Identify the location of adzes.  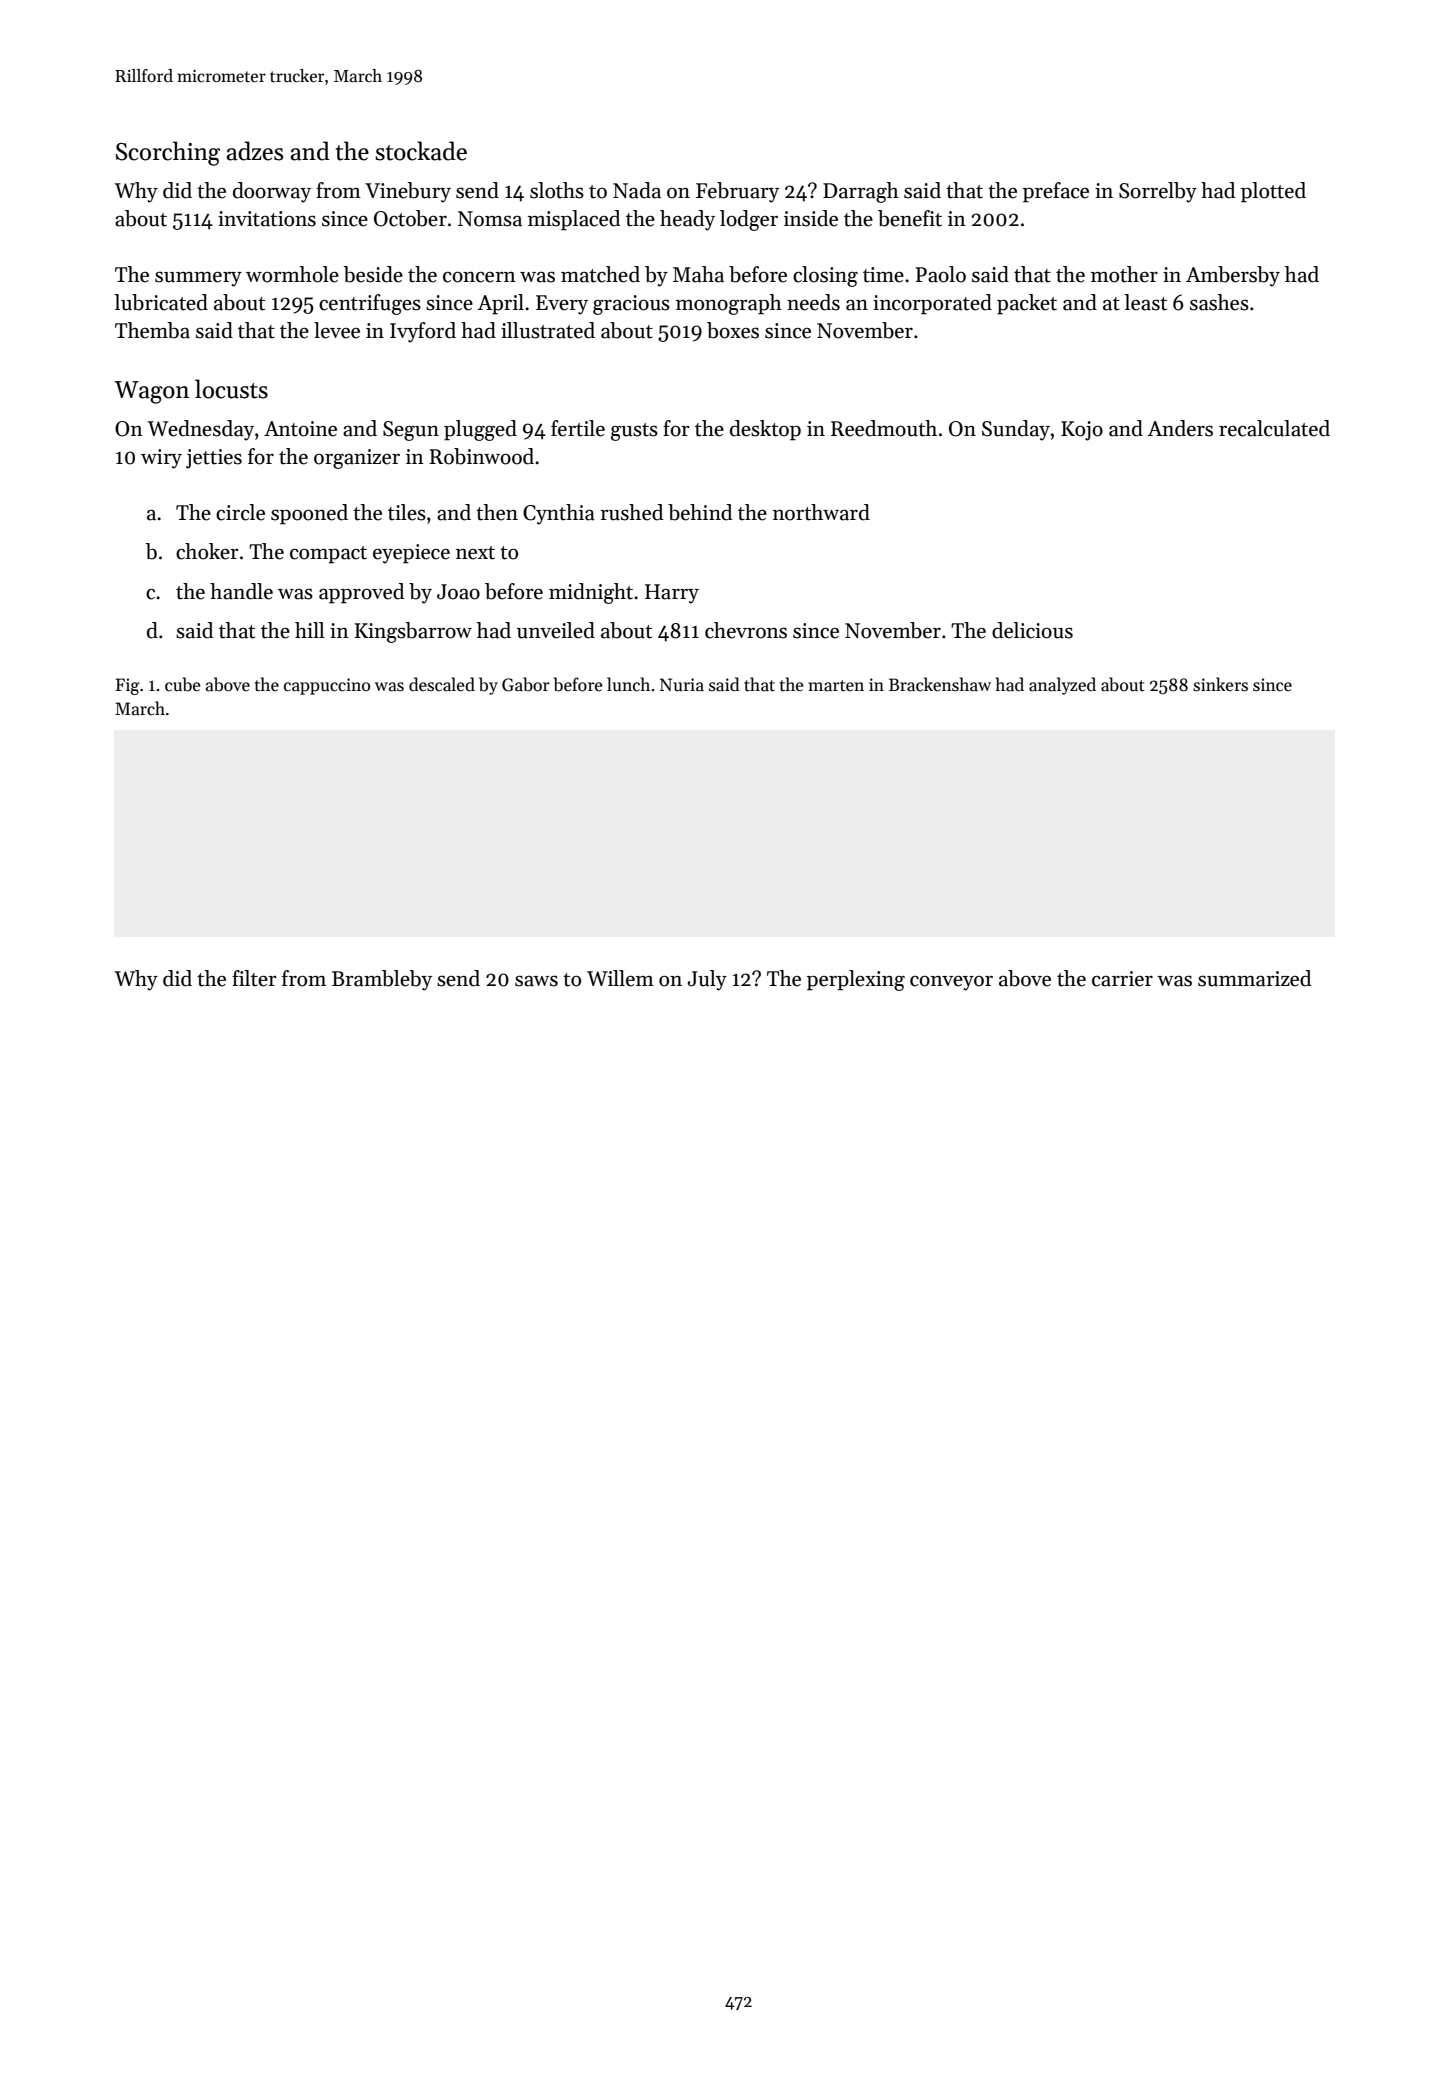
(254, 151).
